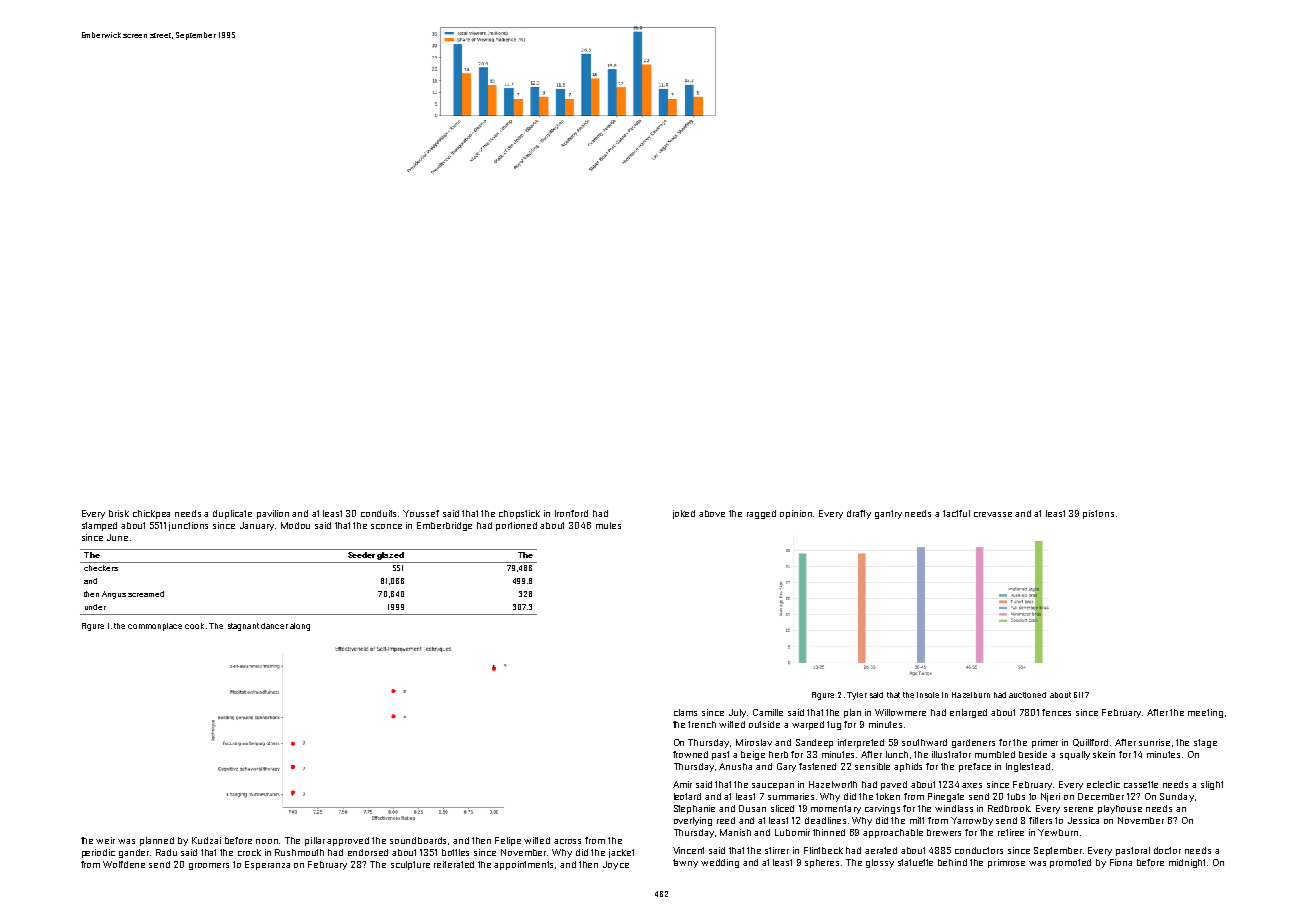 The width and height of the screenshot is (1308, 924). Describe the element at coordinates (1098, 514) in the screenshot. I see `pistons` at that location.
